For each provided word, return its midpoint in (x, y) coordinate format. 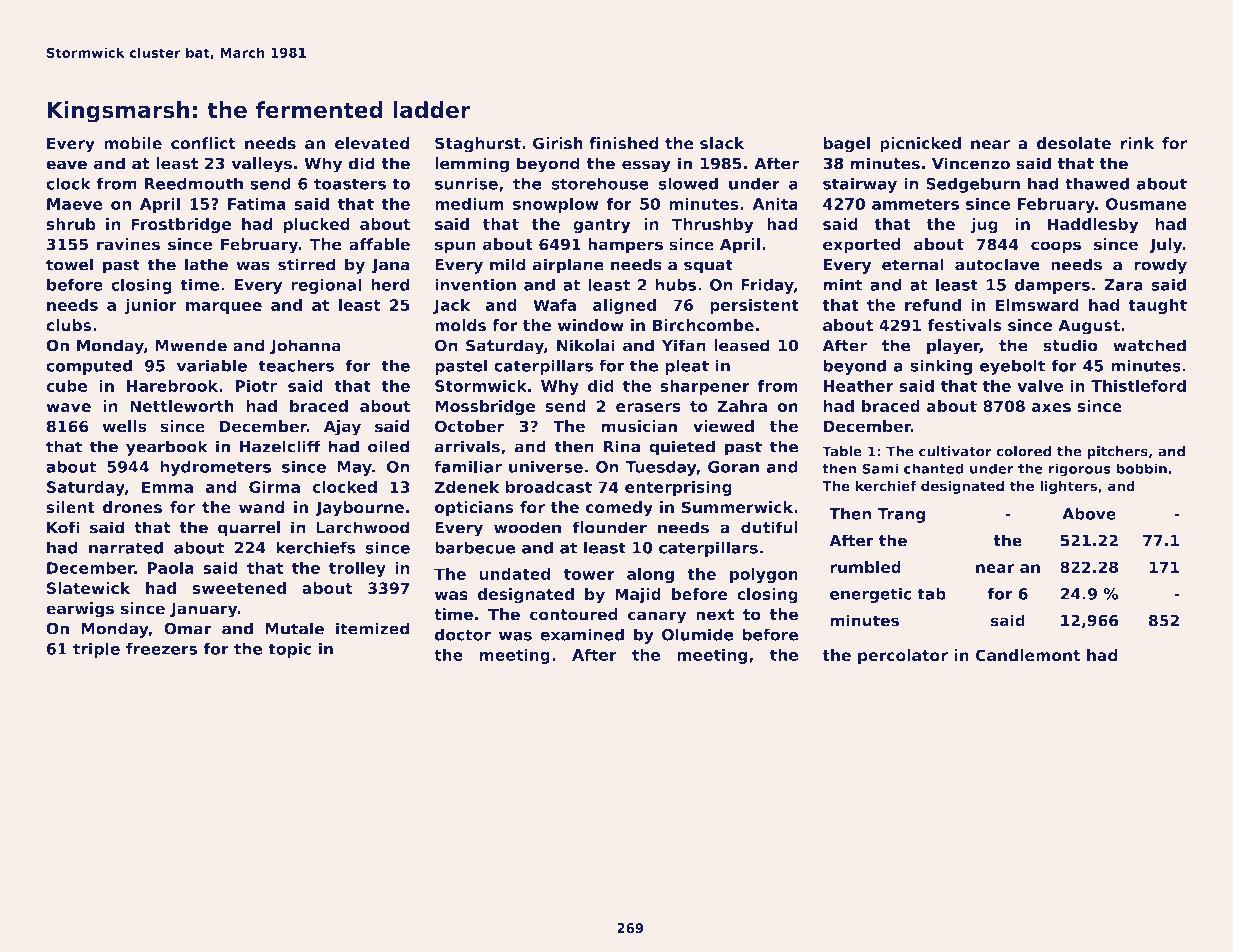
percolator (903, 656)
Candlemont (1028, 655)
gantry (601, 226)
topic (289, 650)
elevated (372, 143)
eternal (913, 264)
